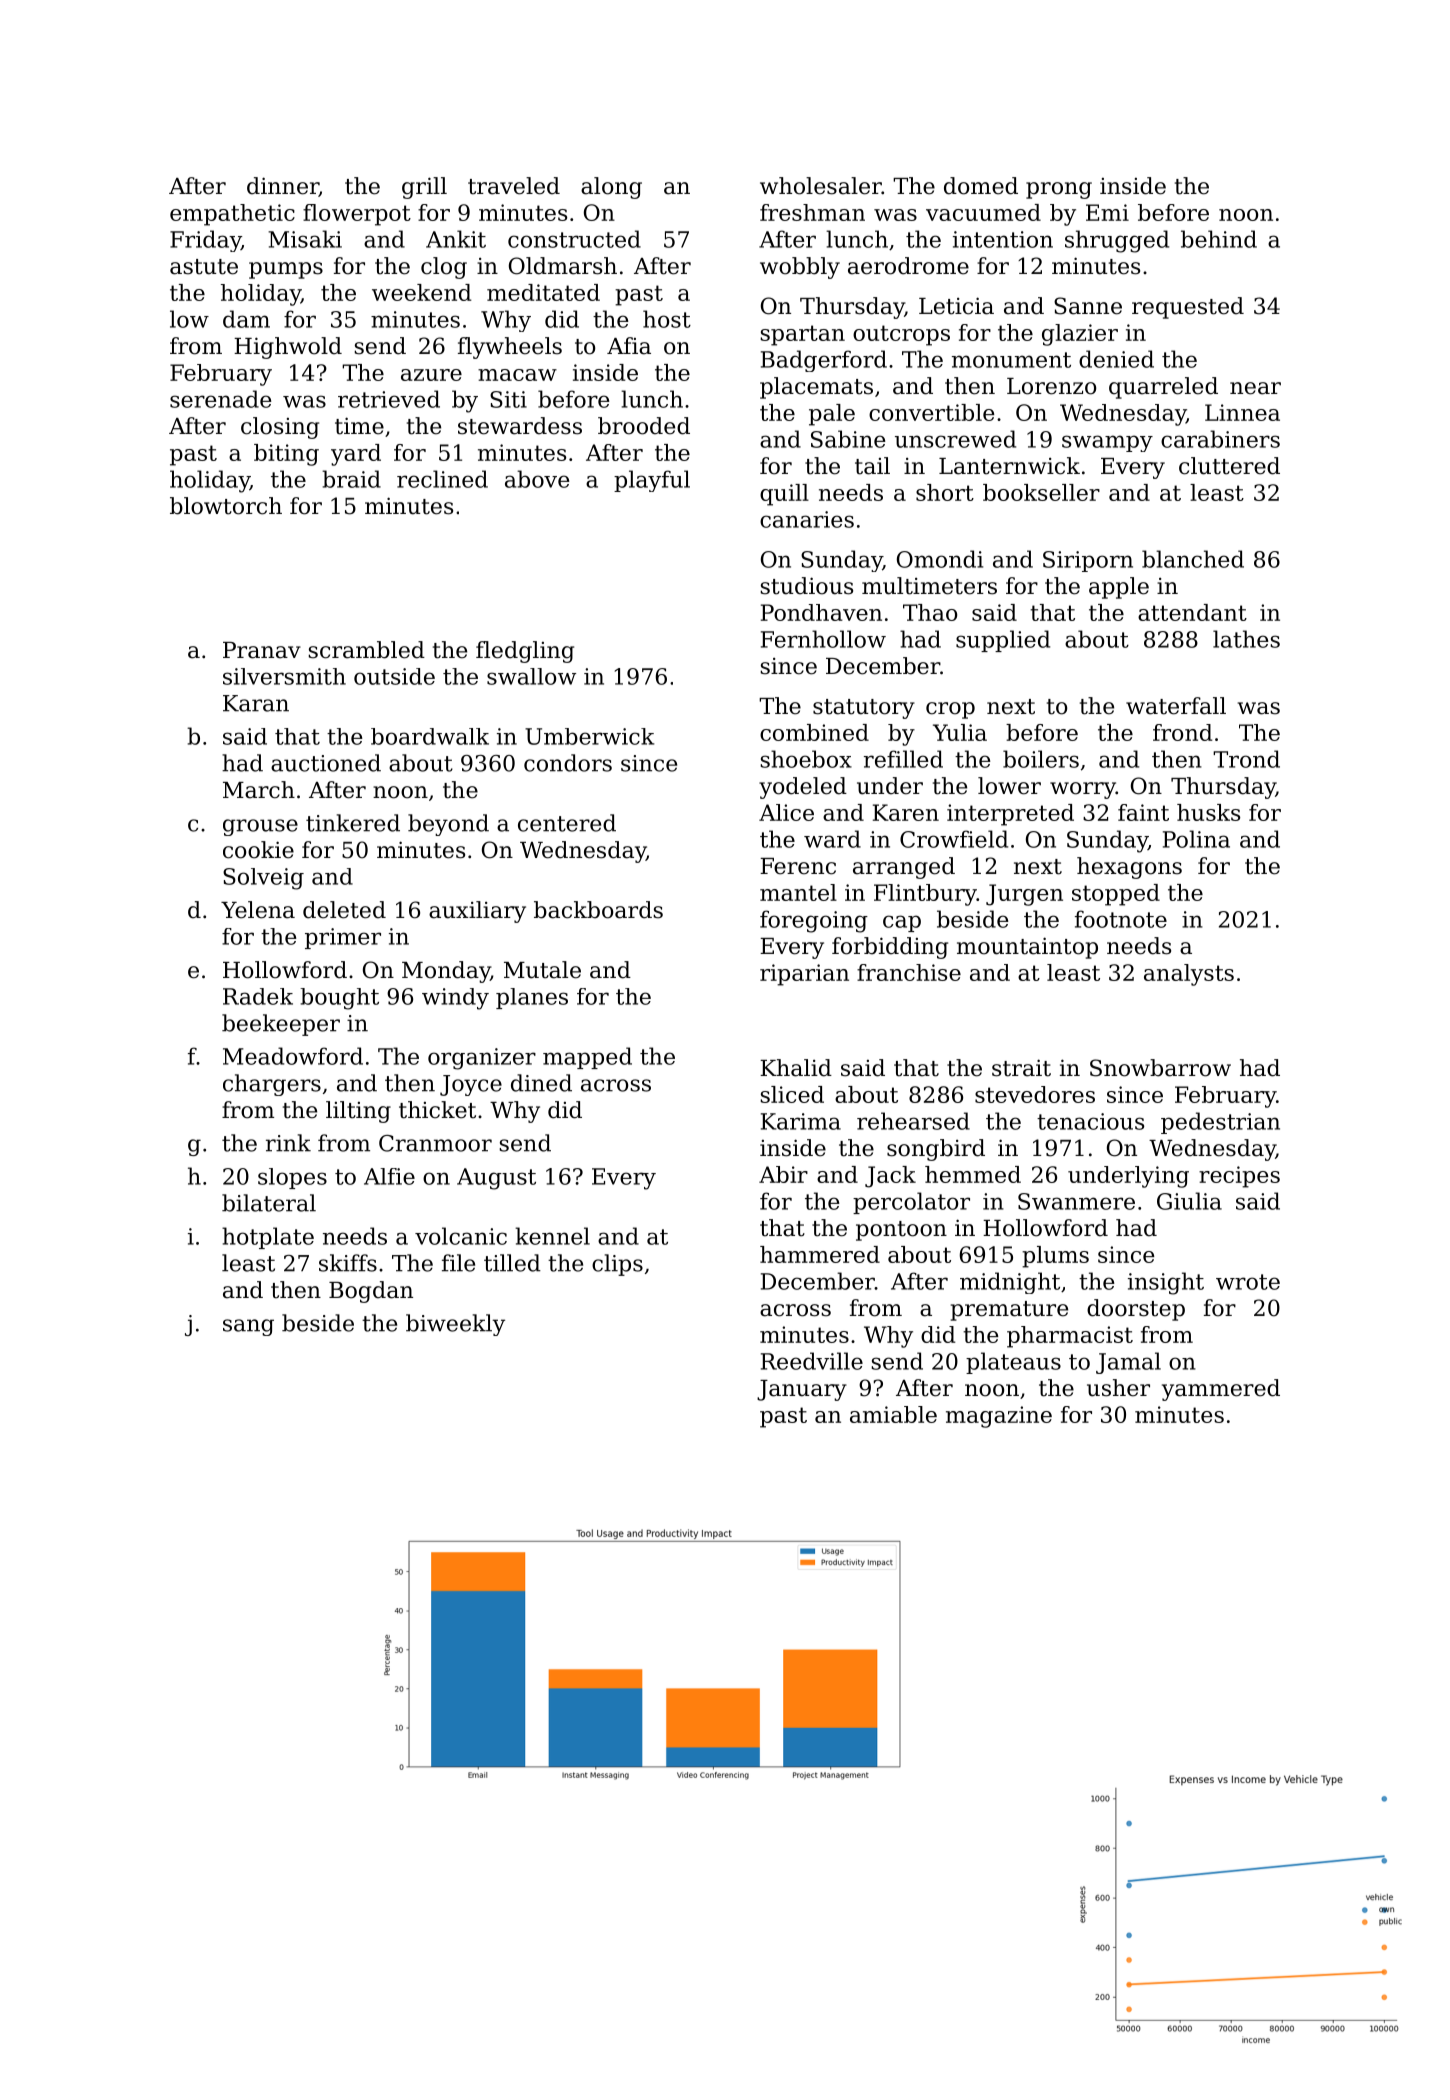  Describe the element at coordinates (893, 1414) in the screenshot. I see `amiable` at that location.
